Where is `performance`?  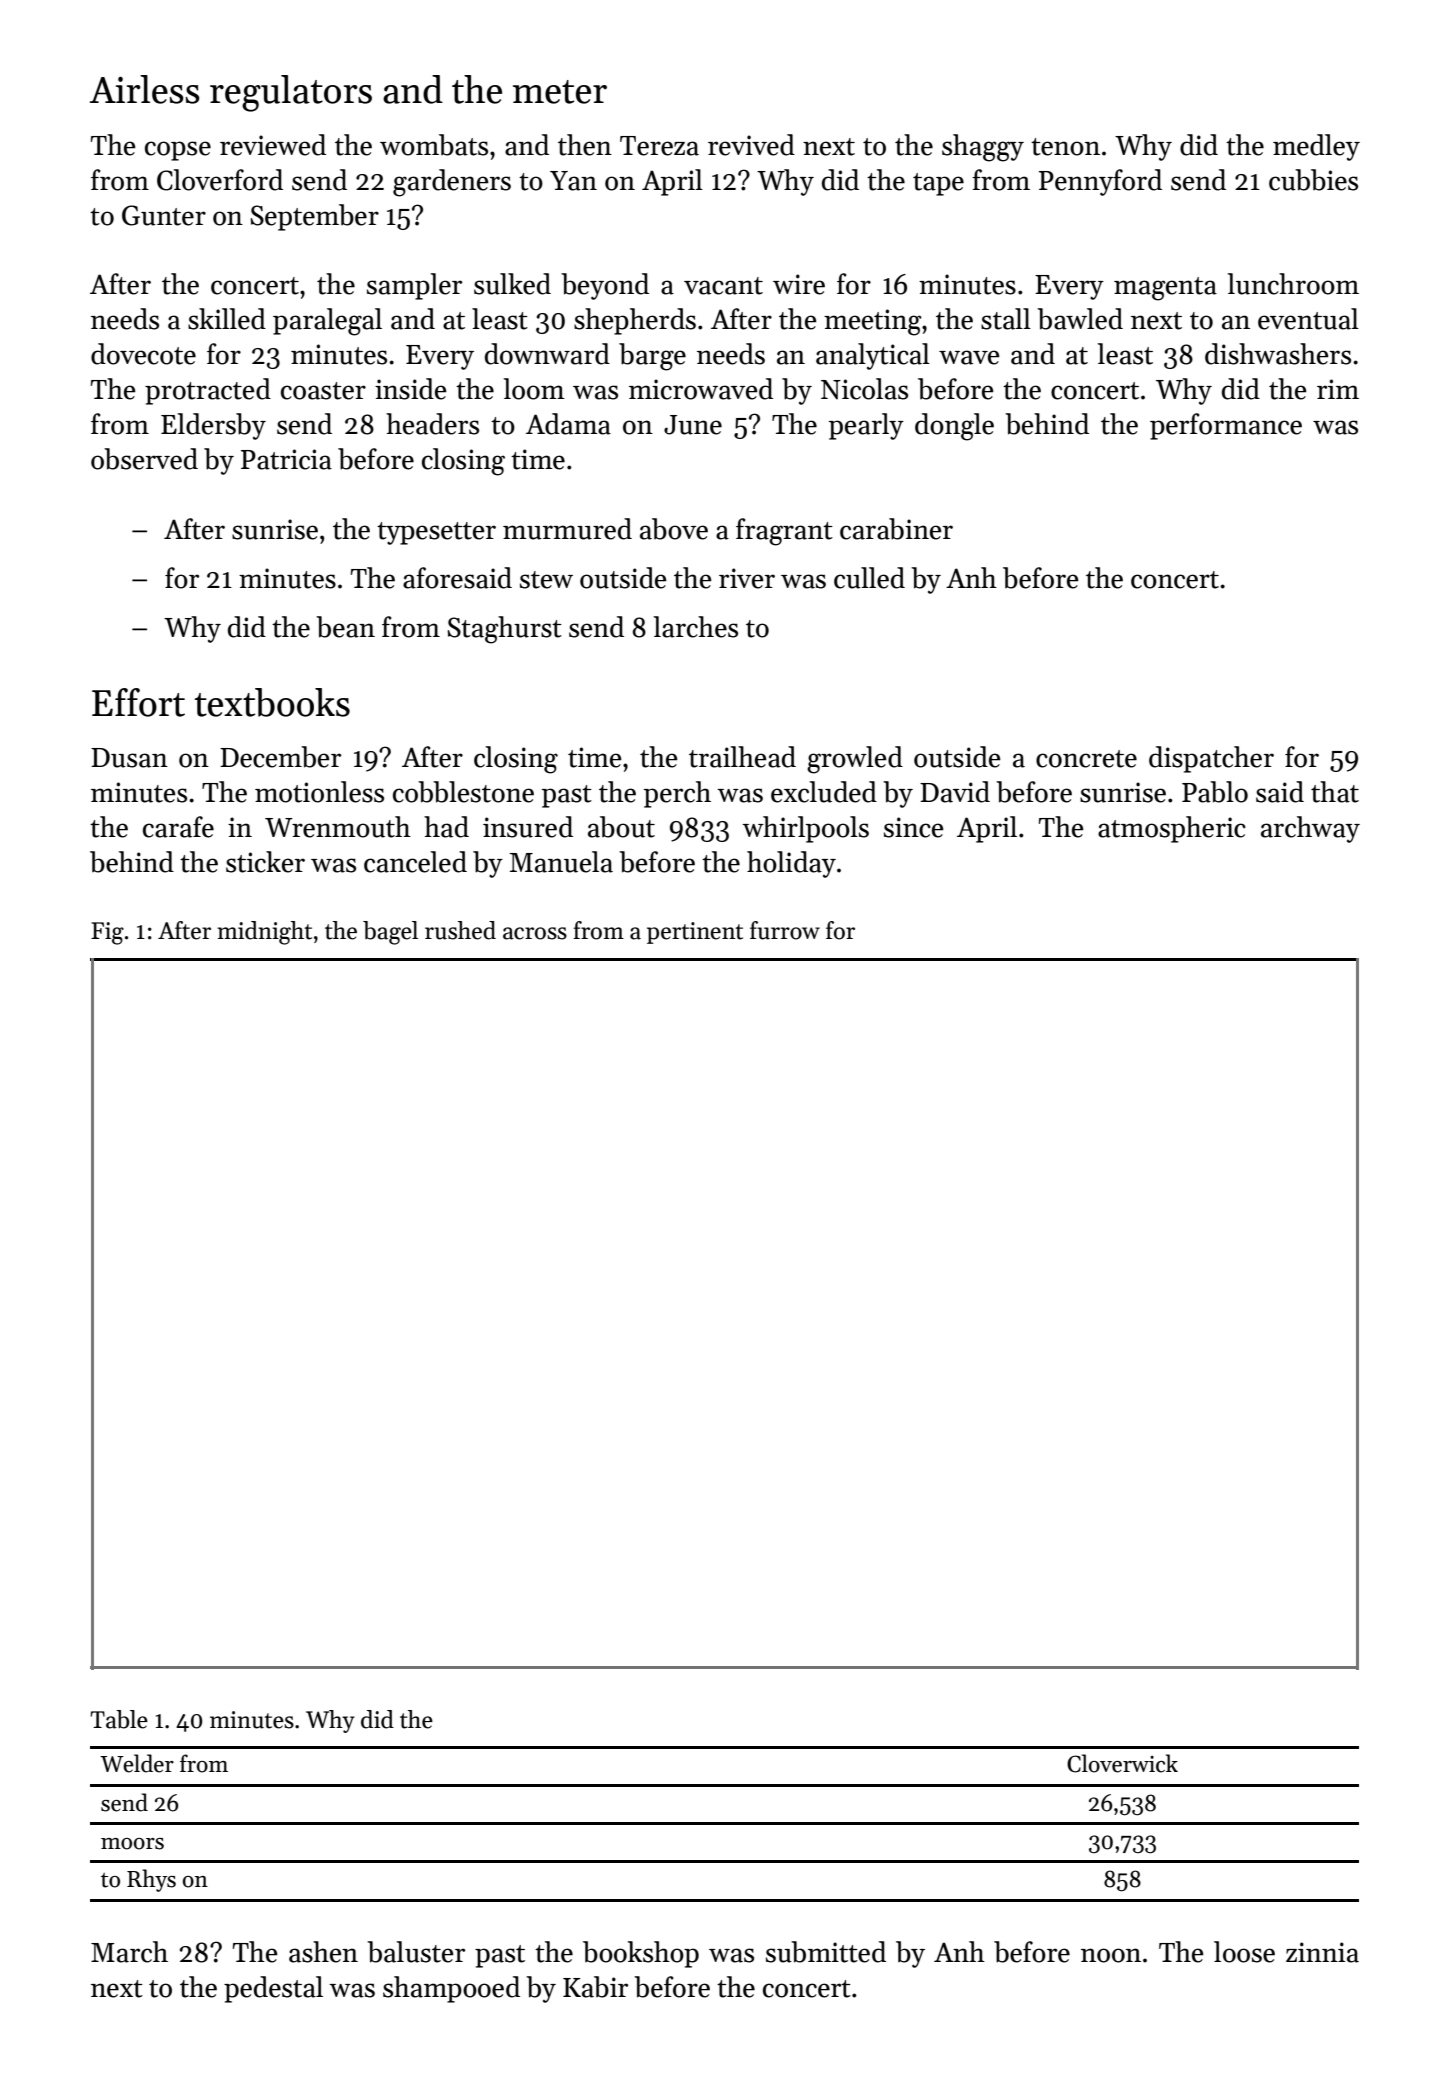 performance is located at coordinates (1226, 426).
